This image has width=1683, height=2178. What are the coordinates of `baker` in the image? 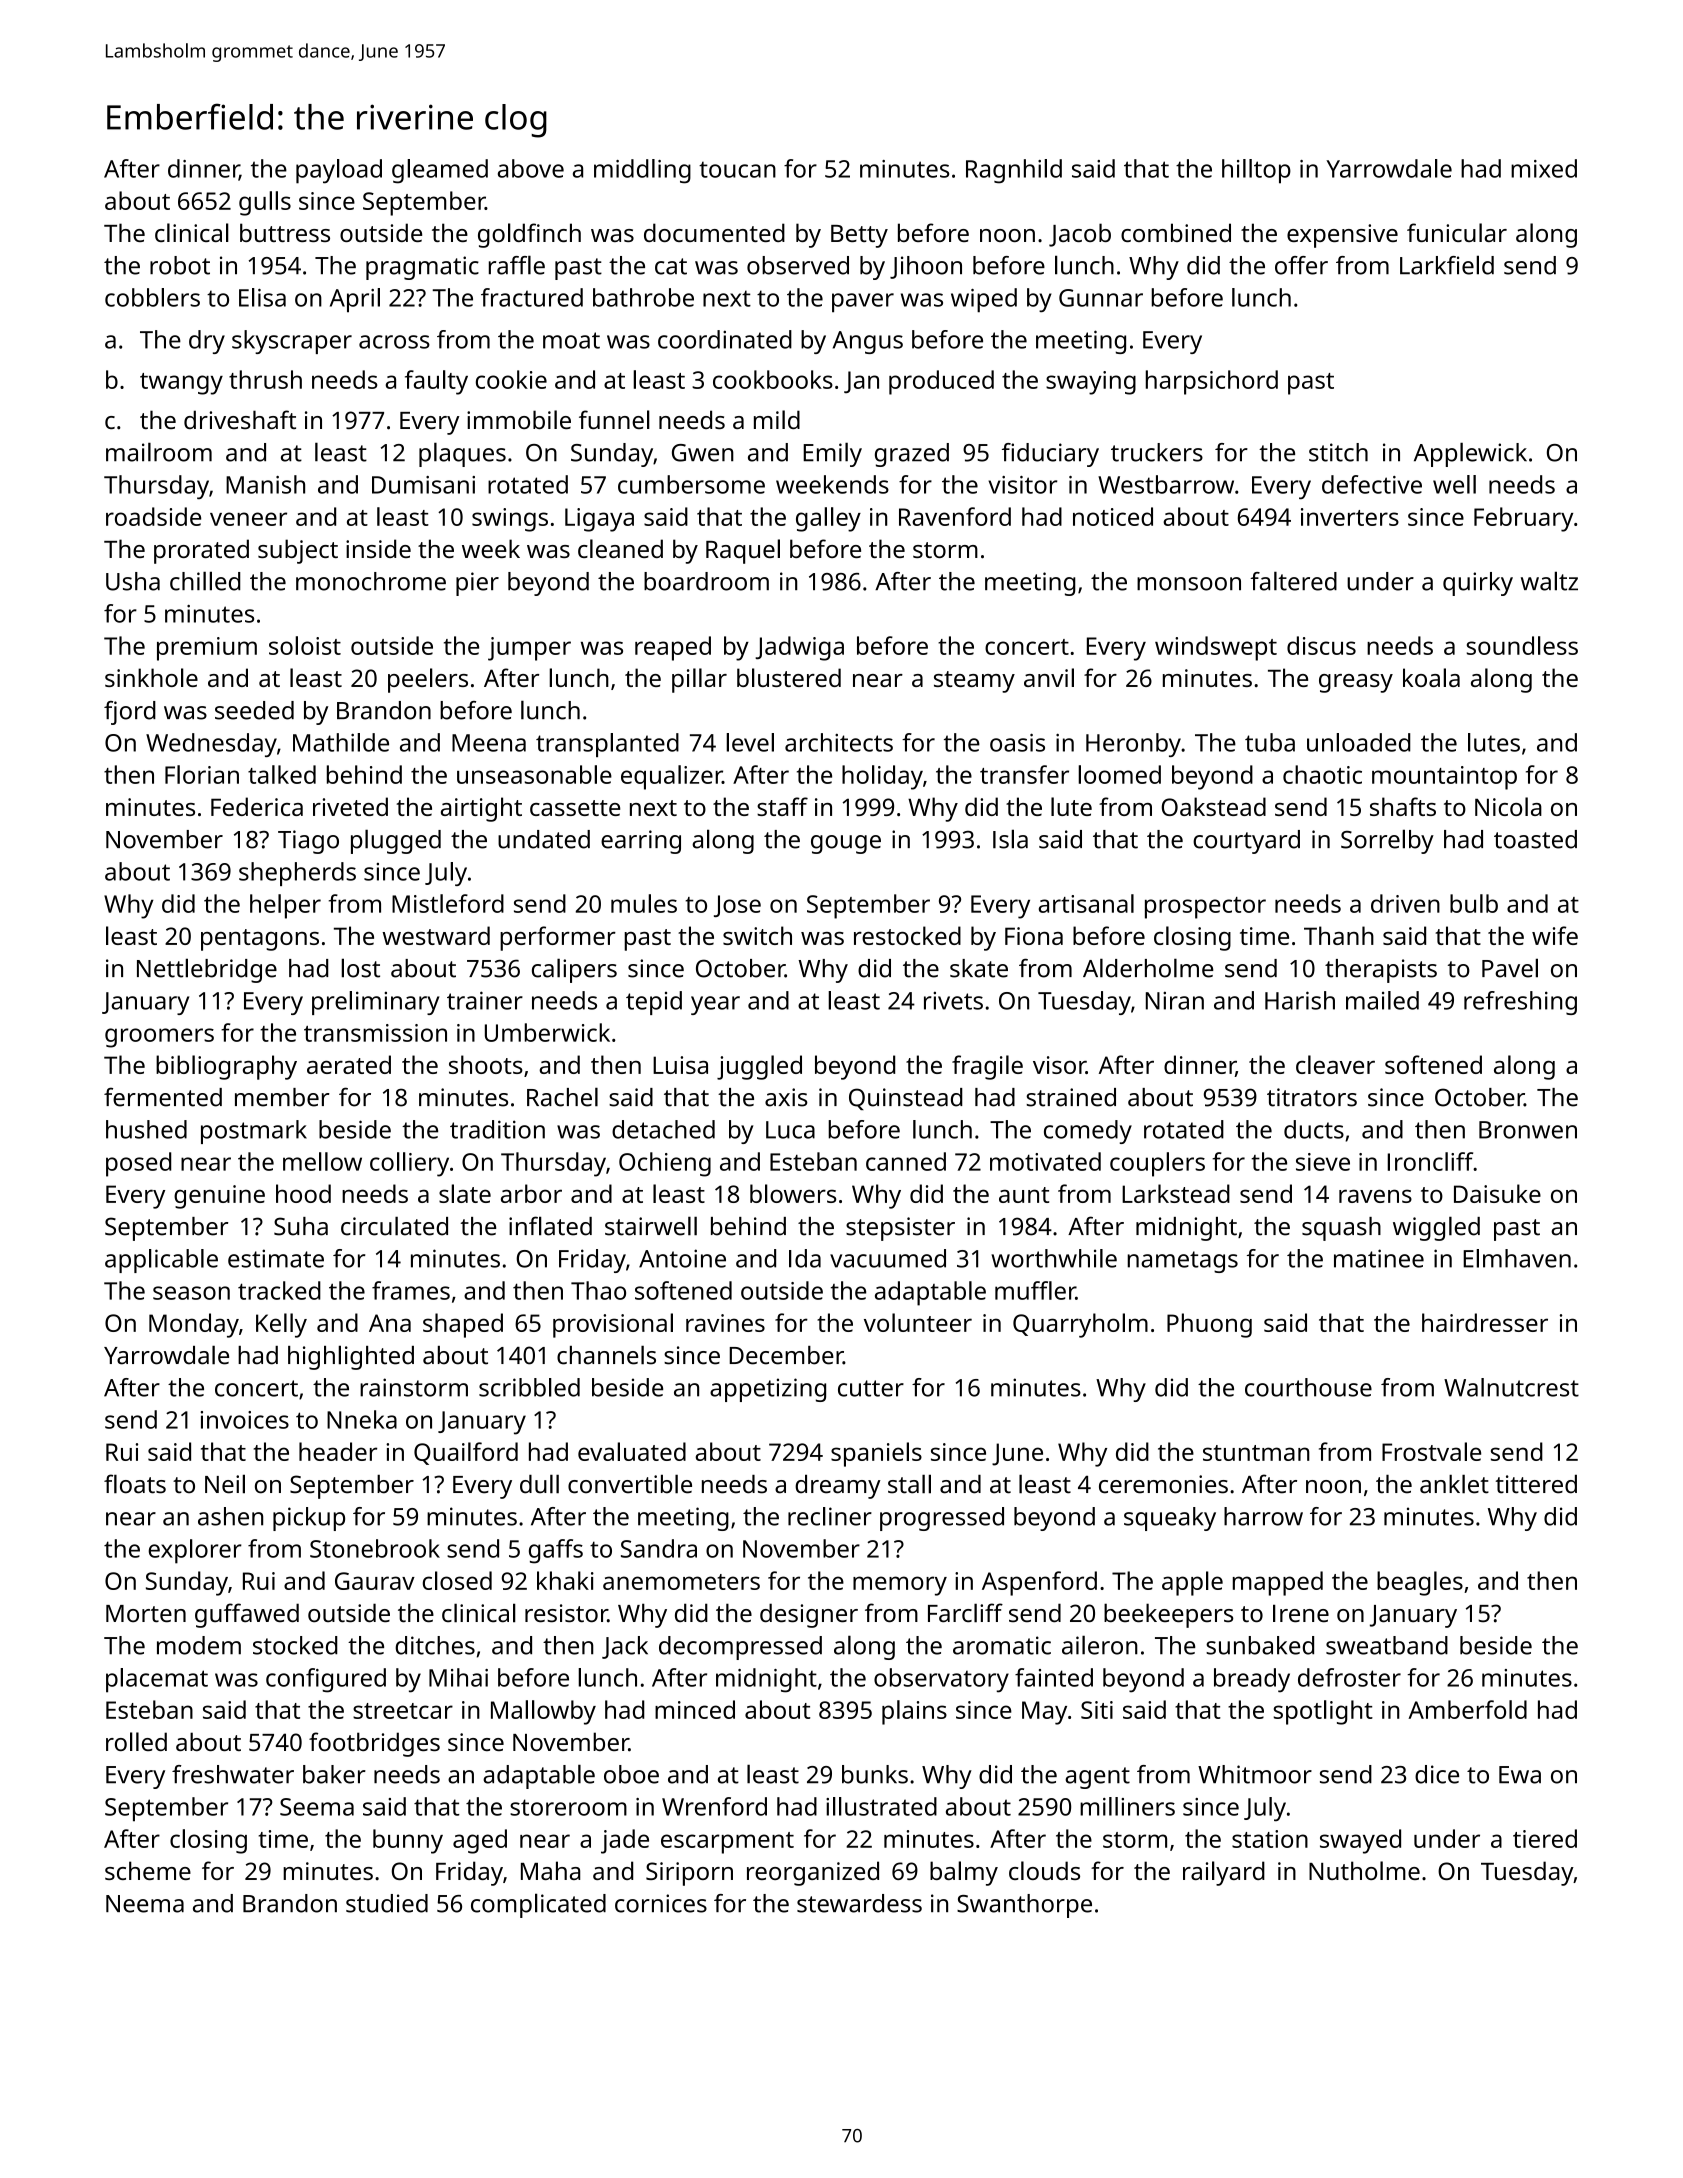 It's located at (334, 1774).
